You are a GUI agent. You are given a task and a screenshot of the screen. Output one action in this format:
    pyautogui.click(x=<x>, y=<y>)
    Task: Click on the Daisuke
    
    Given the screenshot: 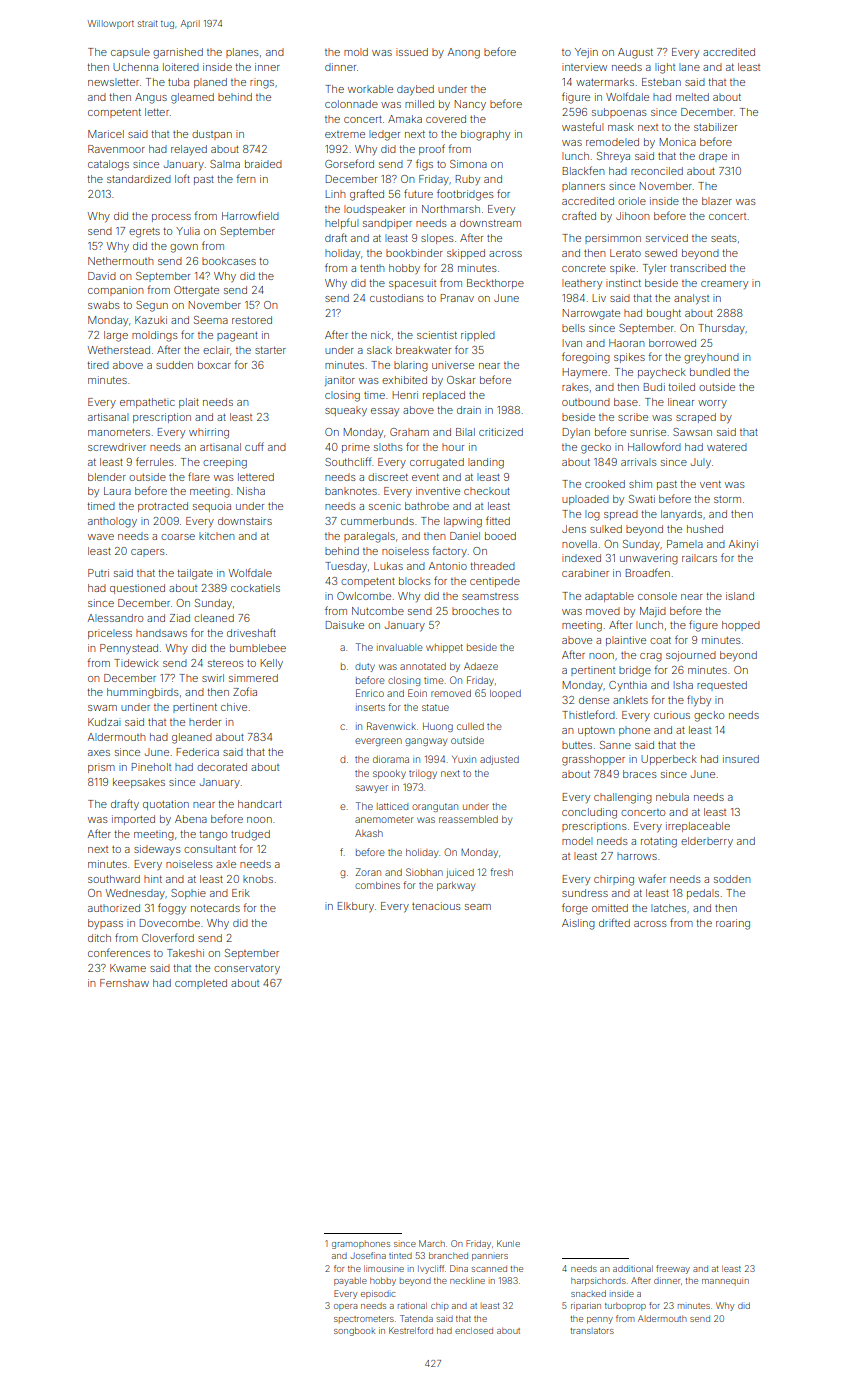 What is the action you would take?
    pyautogui.click(x=345, y=625)
